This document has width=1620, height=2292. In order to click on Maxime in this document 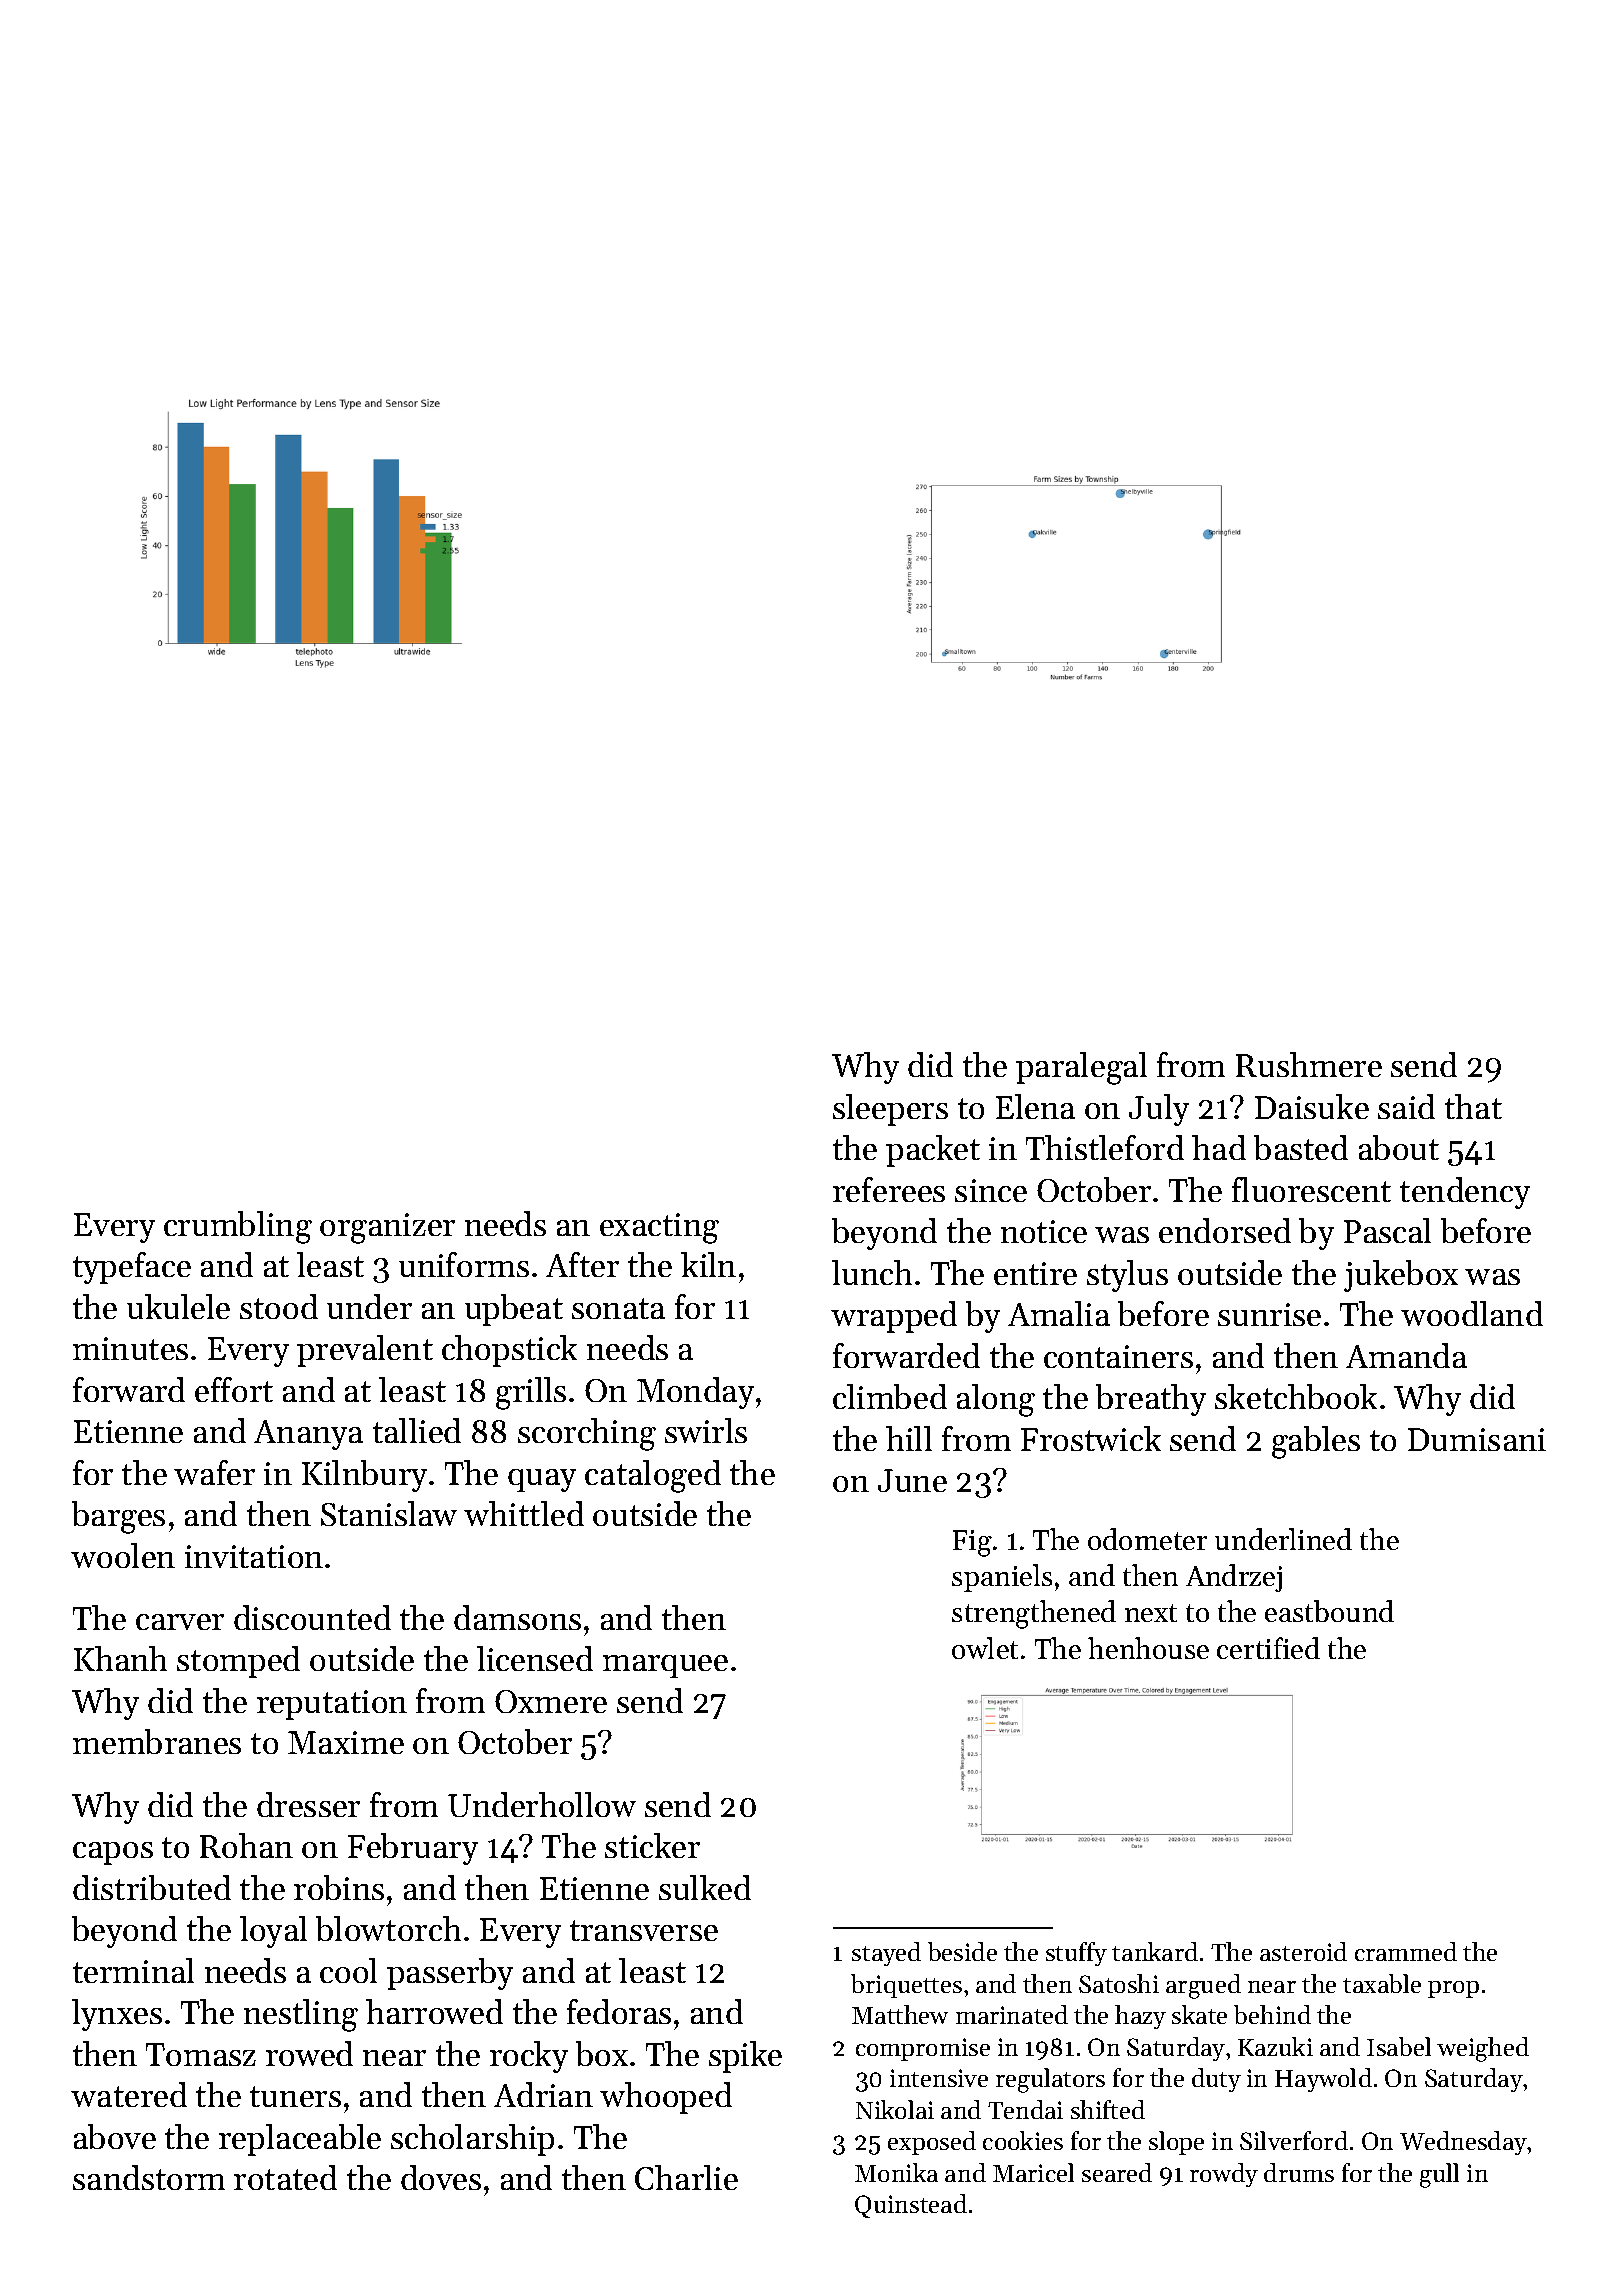, I will do `click(346, 1742)`.
